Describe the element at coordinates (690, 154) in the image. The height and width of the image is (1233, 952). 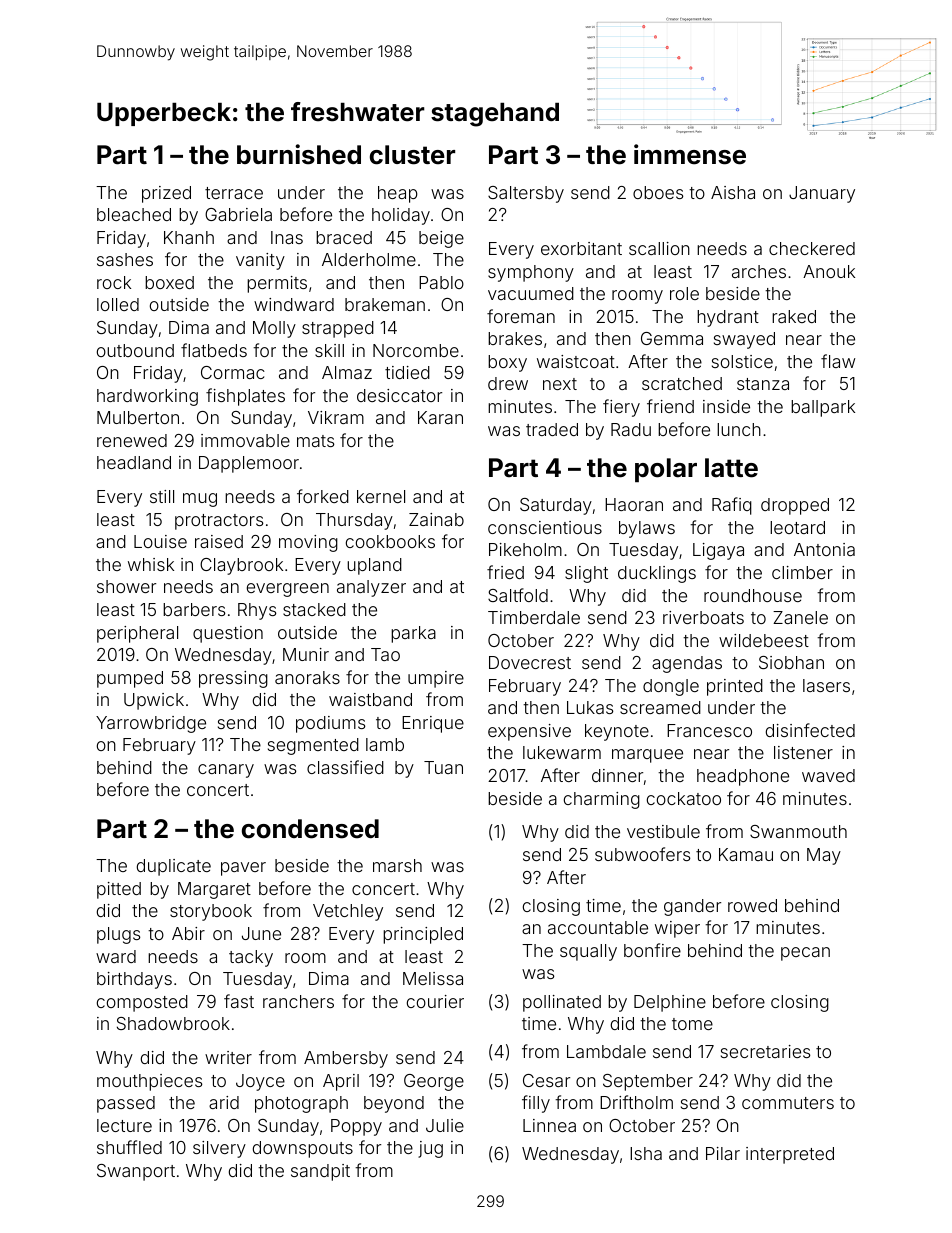
I see `immense` at that location.
